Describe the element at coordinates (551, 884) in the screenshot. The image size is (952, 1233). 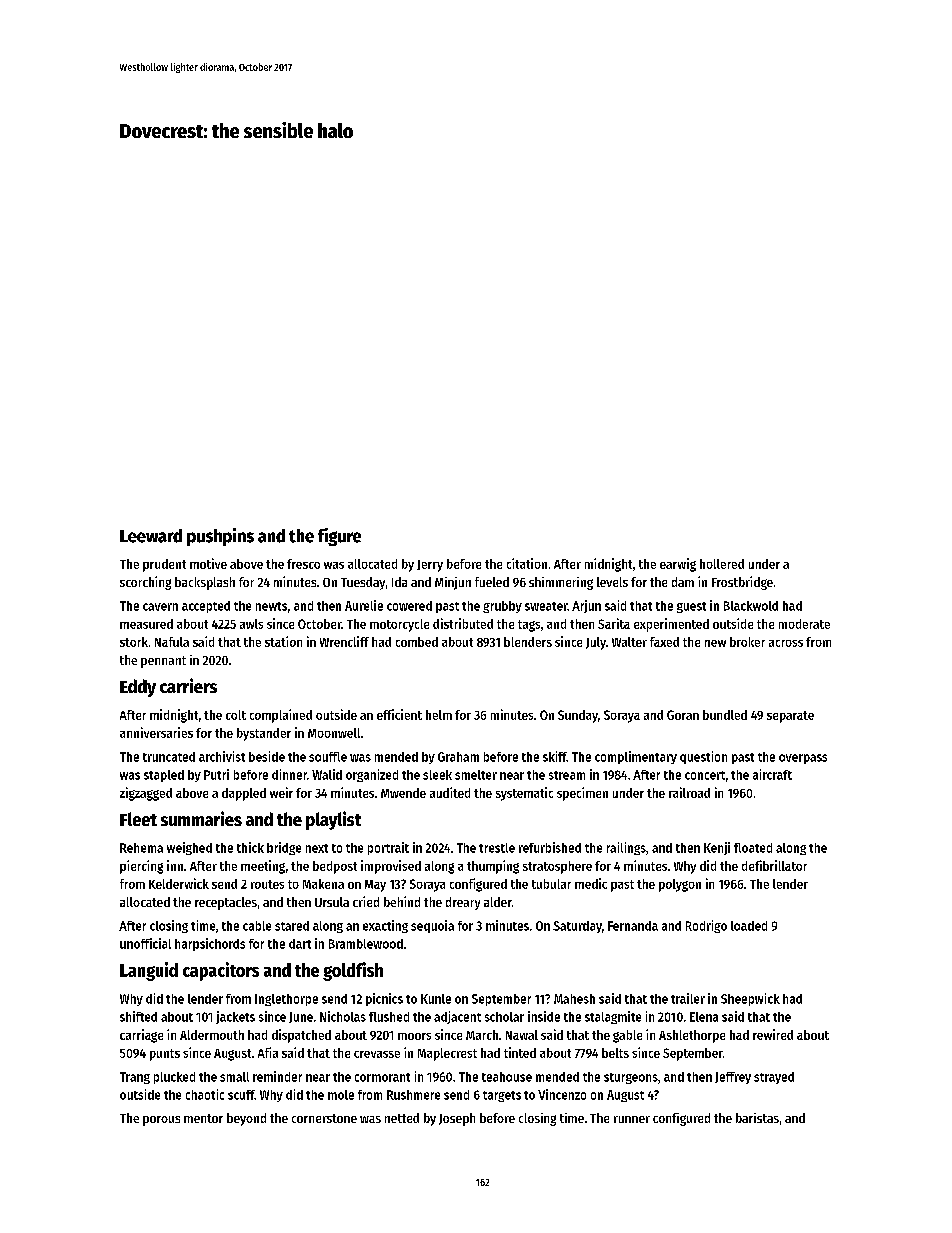
I see `tubular` at that location.
